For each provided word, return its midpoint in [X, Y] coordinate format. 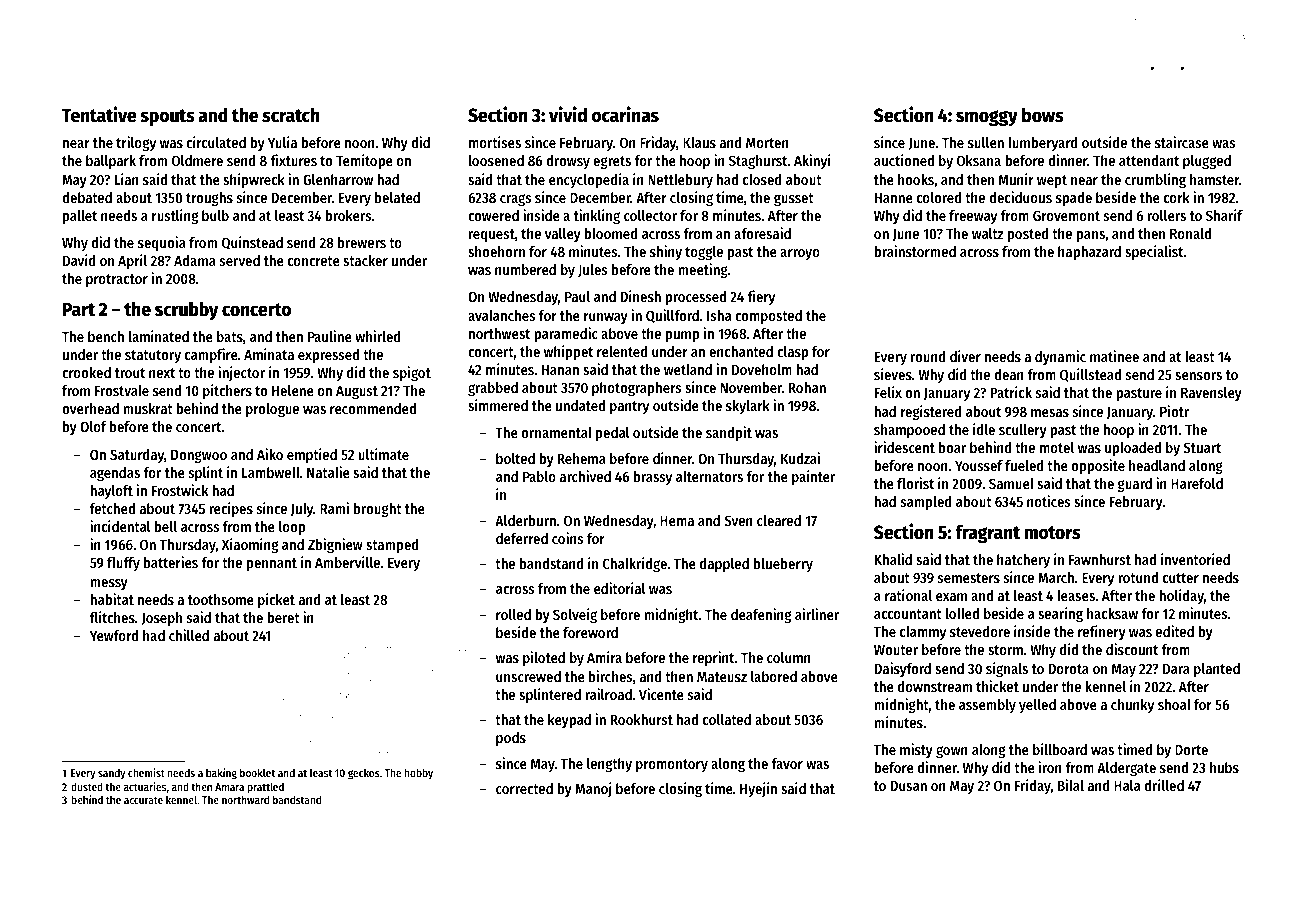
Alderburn [525, 520]
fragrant [987, 533]
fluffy [123, 564]
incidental [120, 526]
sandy [112, 774]
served [240, 260]
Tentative [99, 114]
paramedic [566, 334]
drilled [1164, 785]
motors [1053, 533]
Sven [738, 520]
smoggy [987, 118]
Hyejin [758, 789]
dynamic [1060, 357]
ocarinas [625, 114]
